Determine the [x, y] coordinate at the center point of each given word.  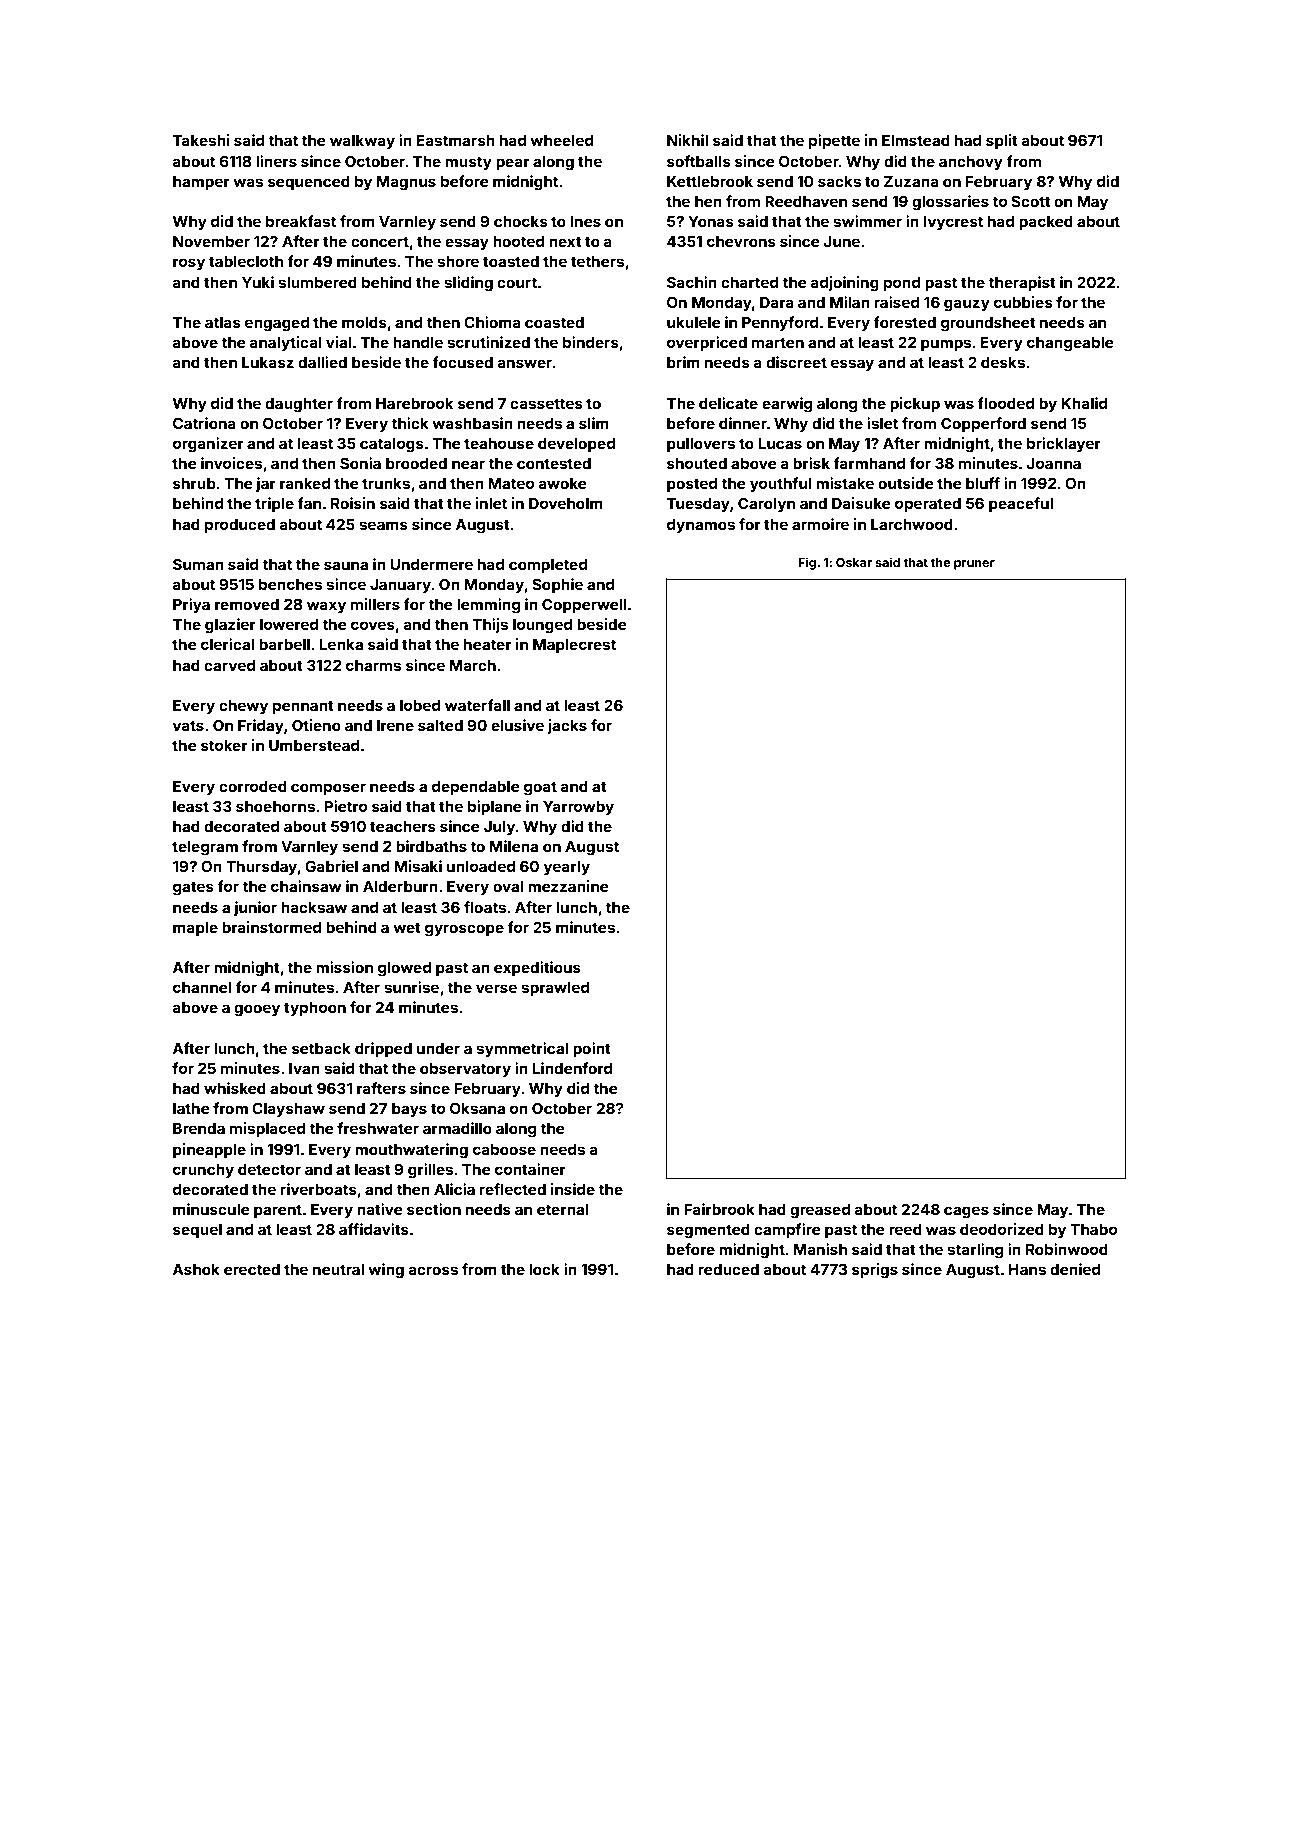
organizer [208, 445]
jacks [567, 726]
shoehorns [275, 806]
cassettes [546, 403]
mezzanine [568, 886]
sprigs [875, 1271]
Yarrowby [578, 808]
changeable [1070, 344]
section [434, 1209]
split [1002, 141]
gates [193, 888]
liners [276, 161]
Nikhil [687, 140]
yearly [567, 868]
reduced [729, 1269]
